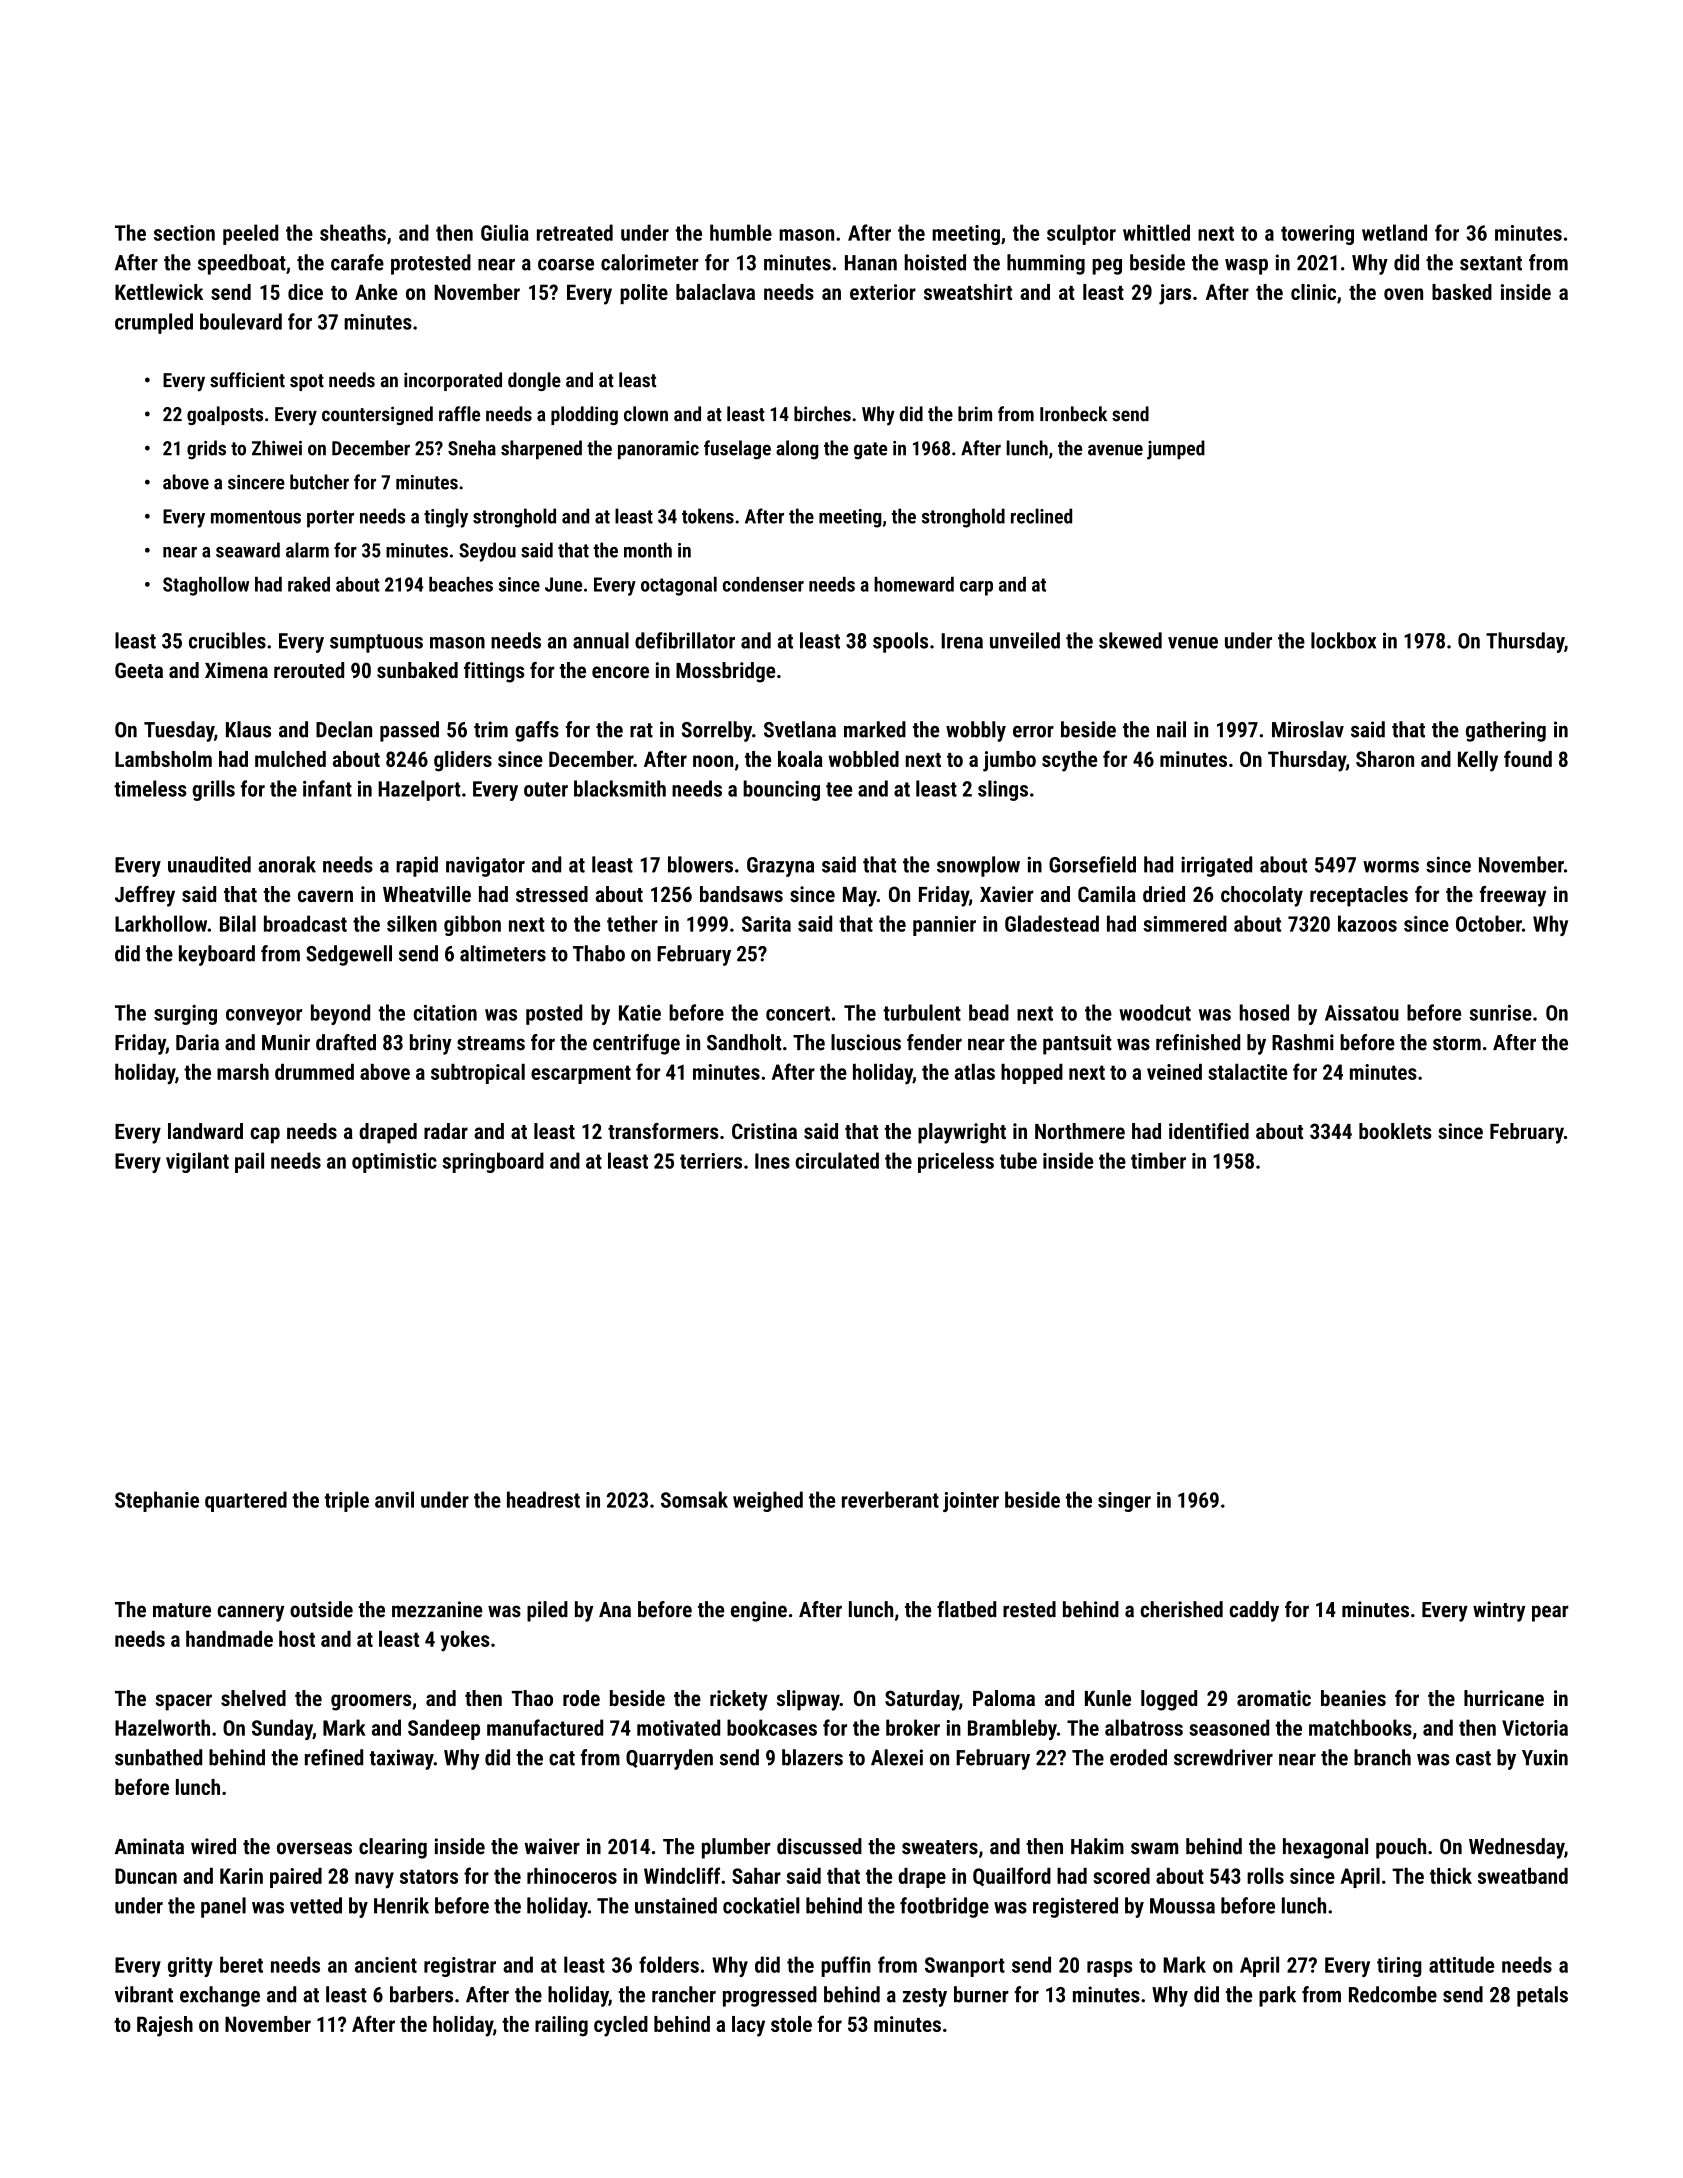 Image resolution: width=1683 pixels, height=2178 pixels. I want to click on skewed, so click(1130, 640).
